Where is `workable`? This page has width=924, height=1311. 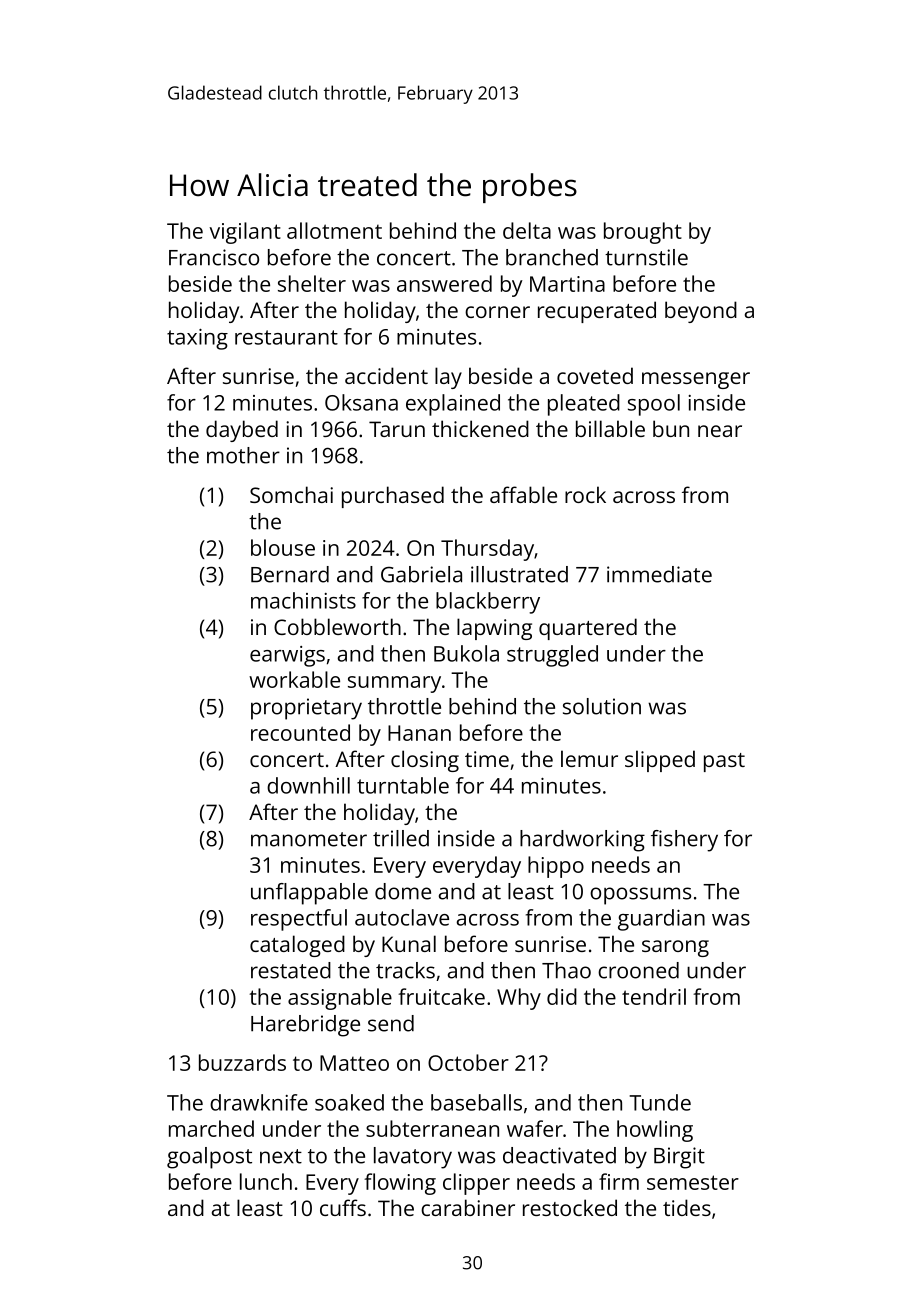
workable is located at coordinates (294, 679).
